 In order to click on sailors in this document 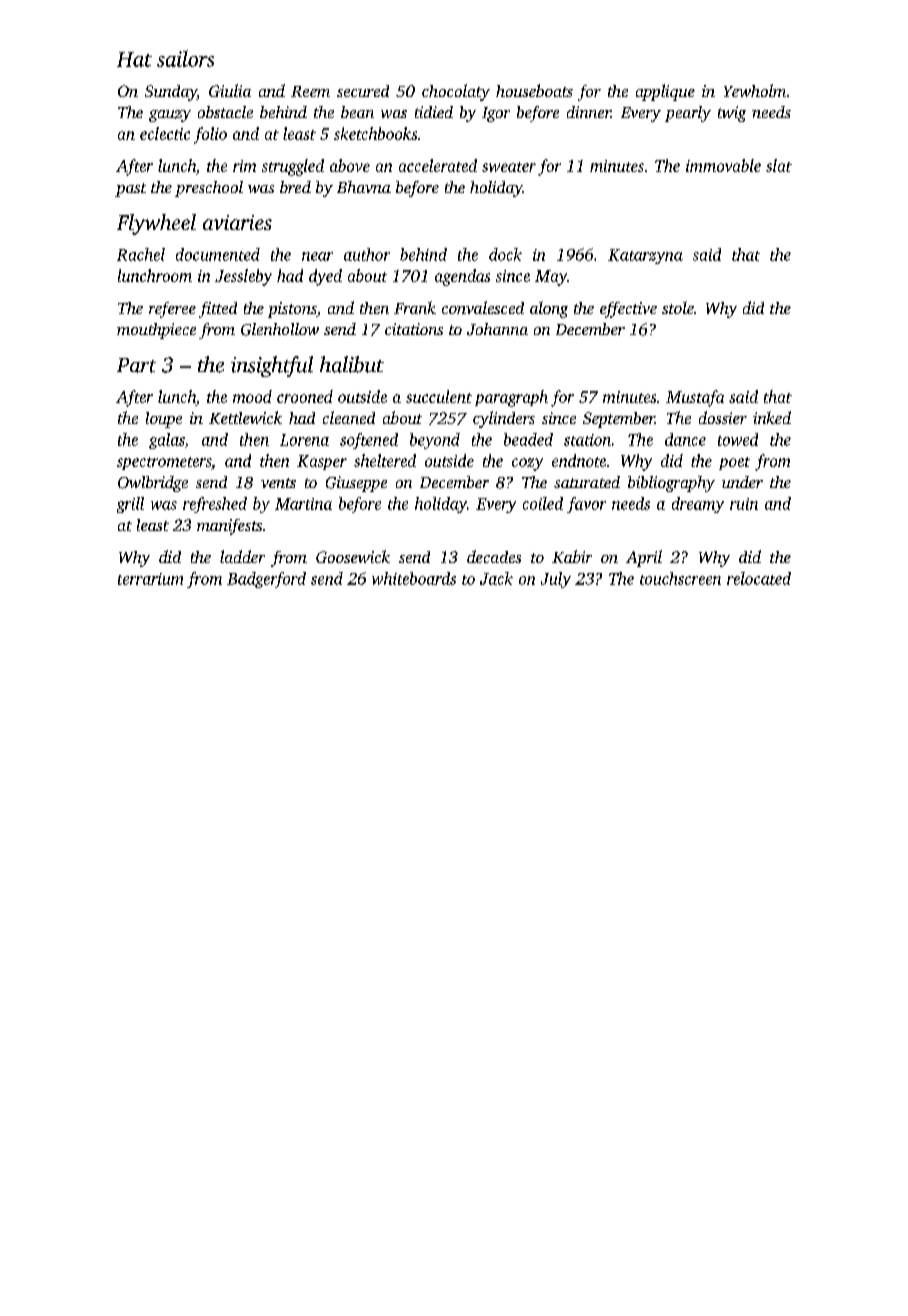, I will do `click(185, 58)`.
